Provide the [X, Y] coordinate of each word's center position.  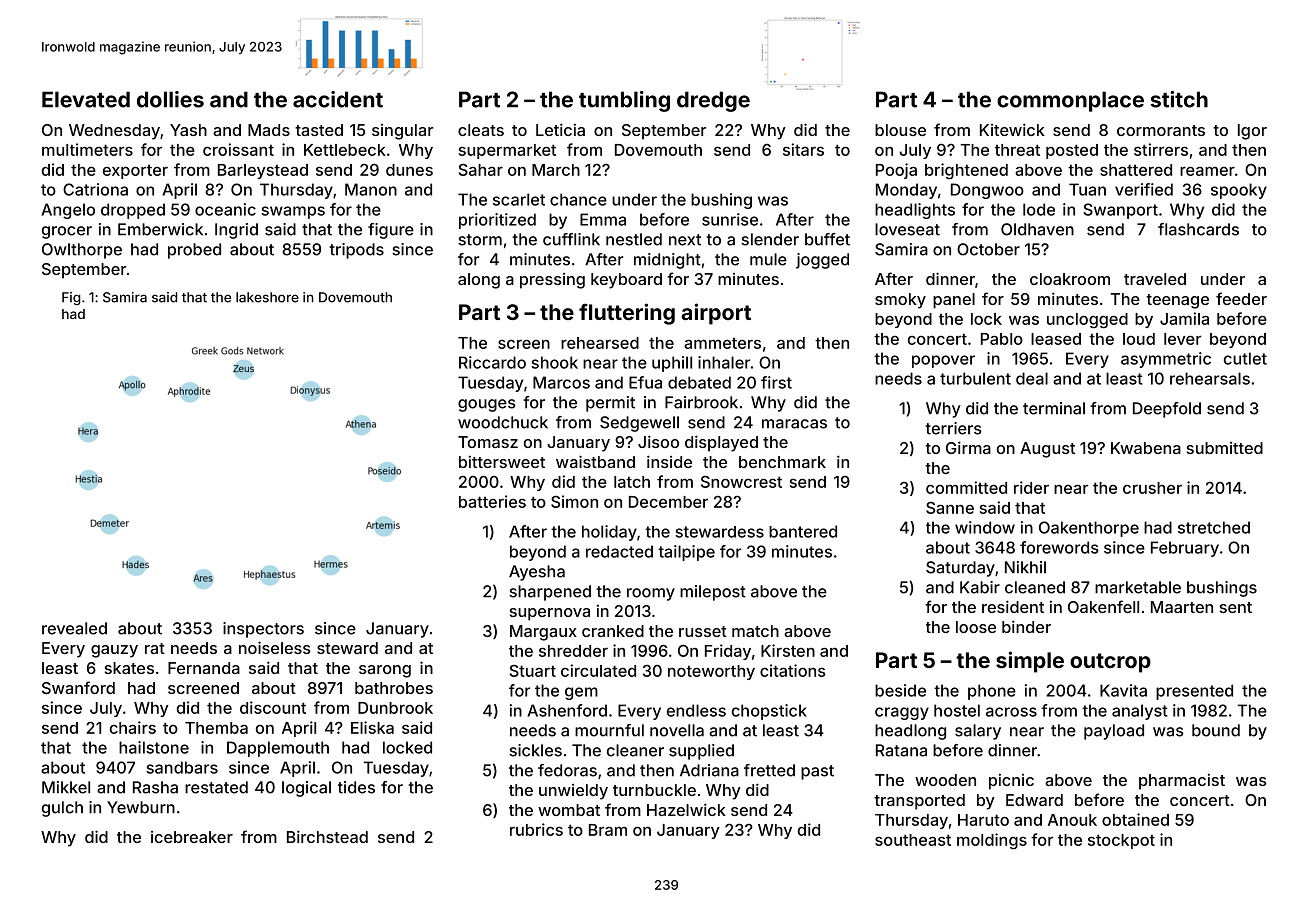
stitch [1179, 99]
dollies [170, 99]
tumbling [624, 101]
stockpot [1121, 841]
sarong [385, 671]
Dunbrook [395, 708]
